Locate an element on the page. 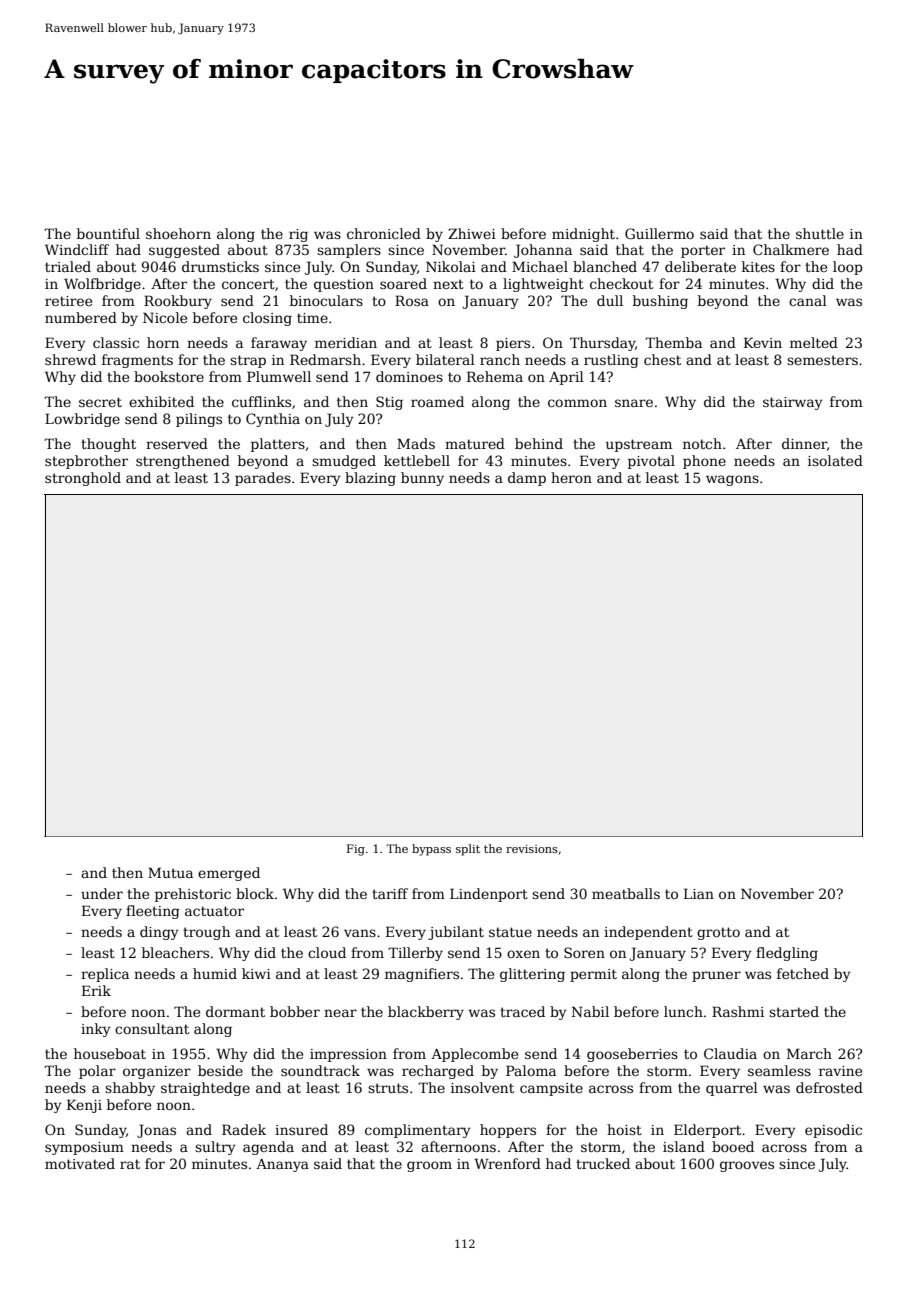 This image has height=1316, width=908. Johanna is located at coordinates (543, 251).
